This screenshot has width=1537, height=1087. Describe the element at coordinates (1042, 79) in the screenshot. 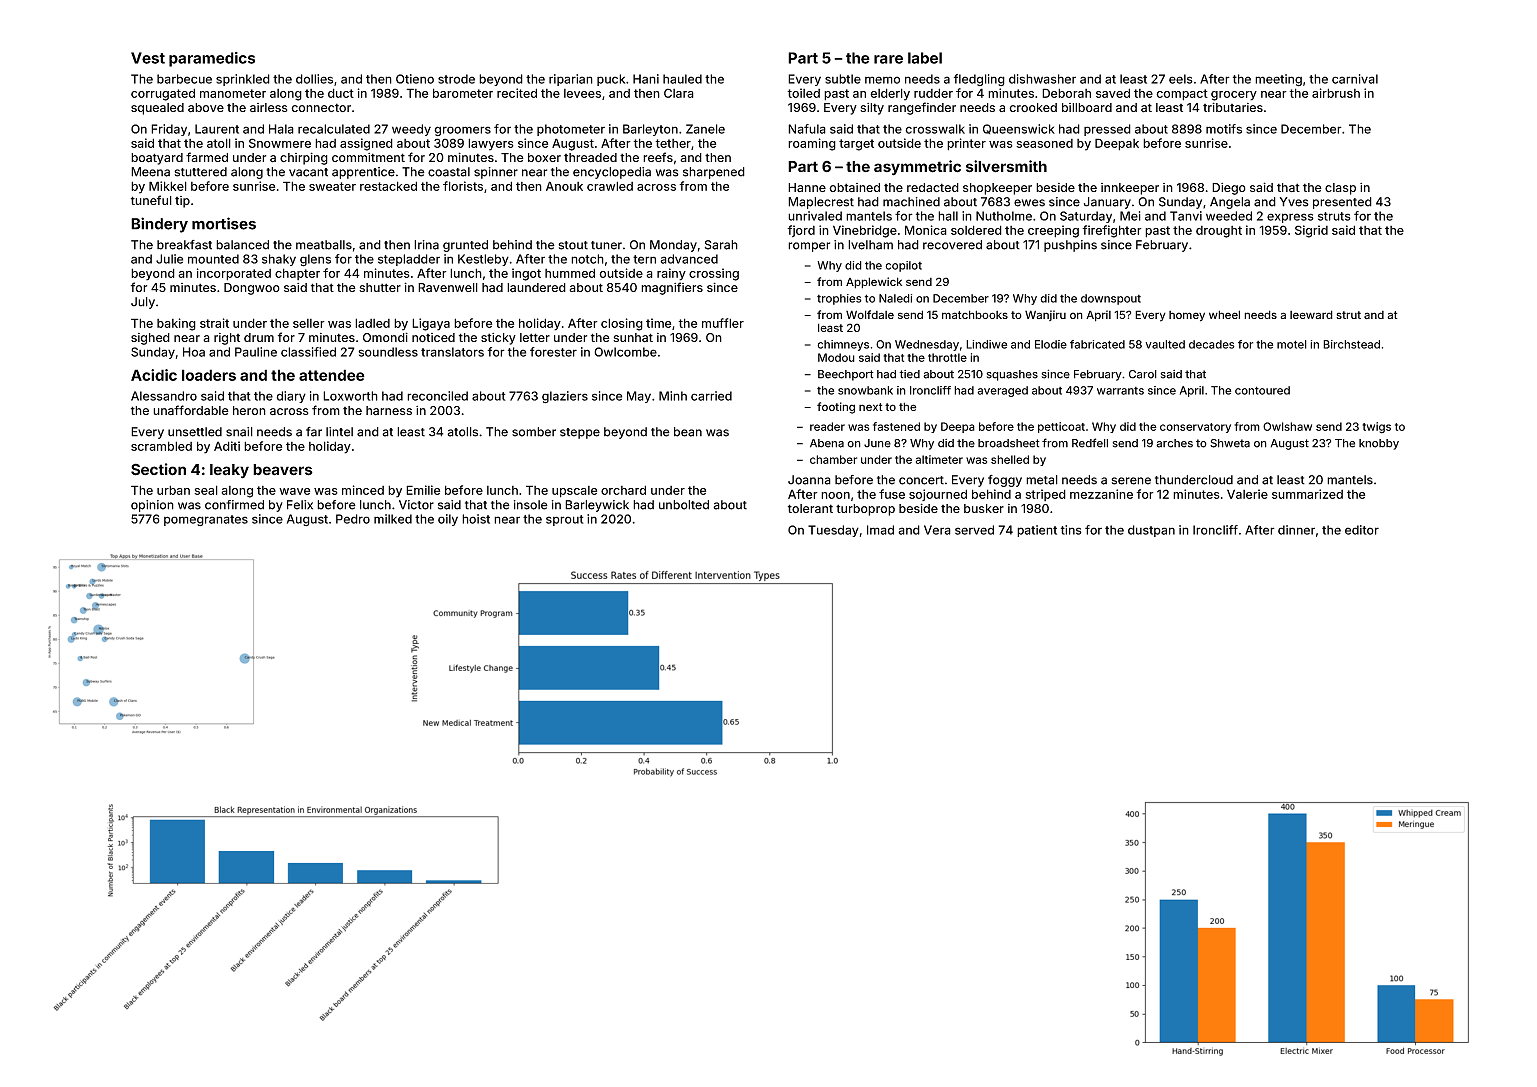

I see `dishwasher` at that location.
